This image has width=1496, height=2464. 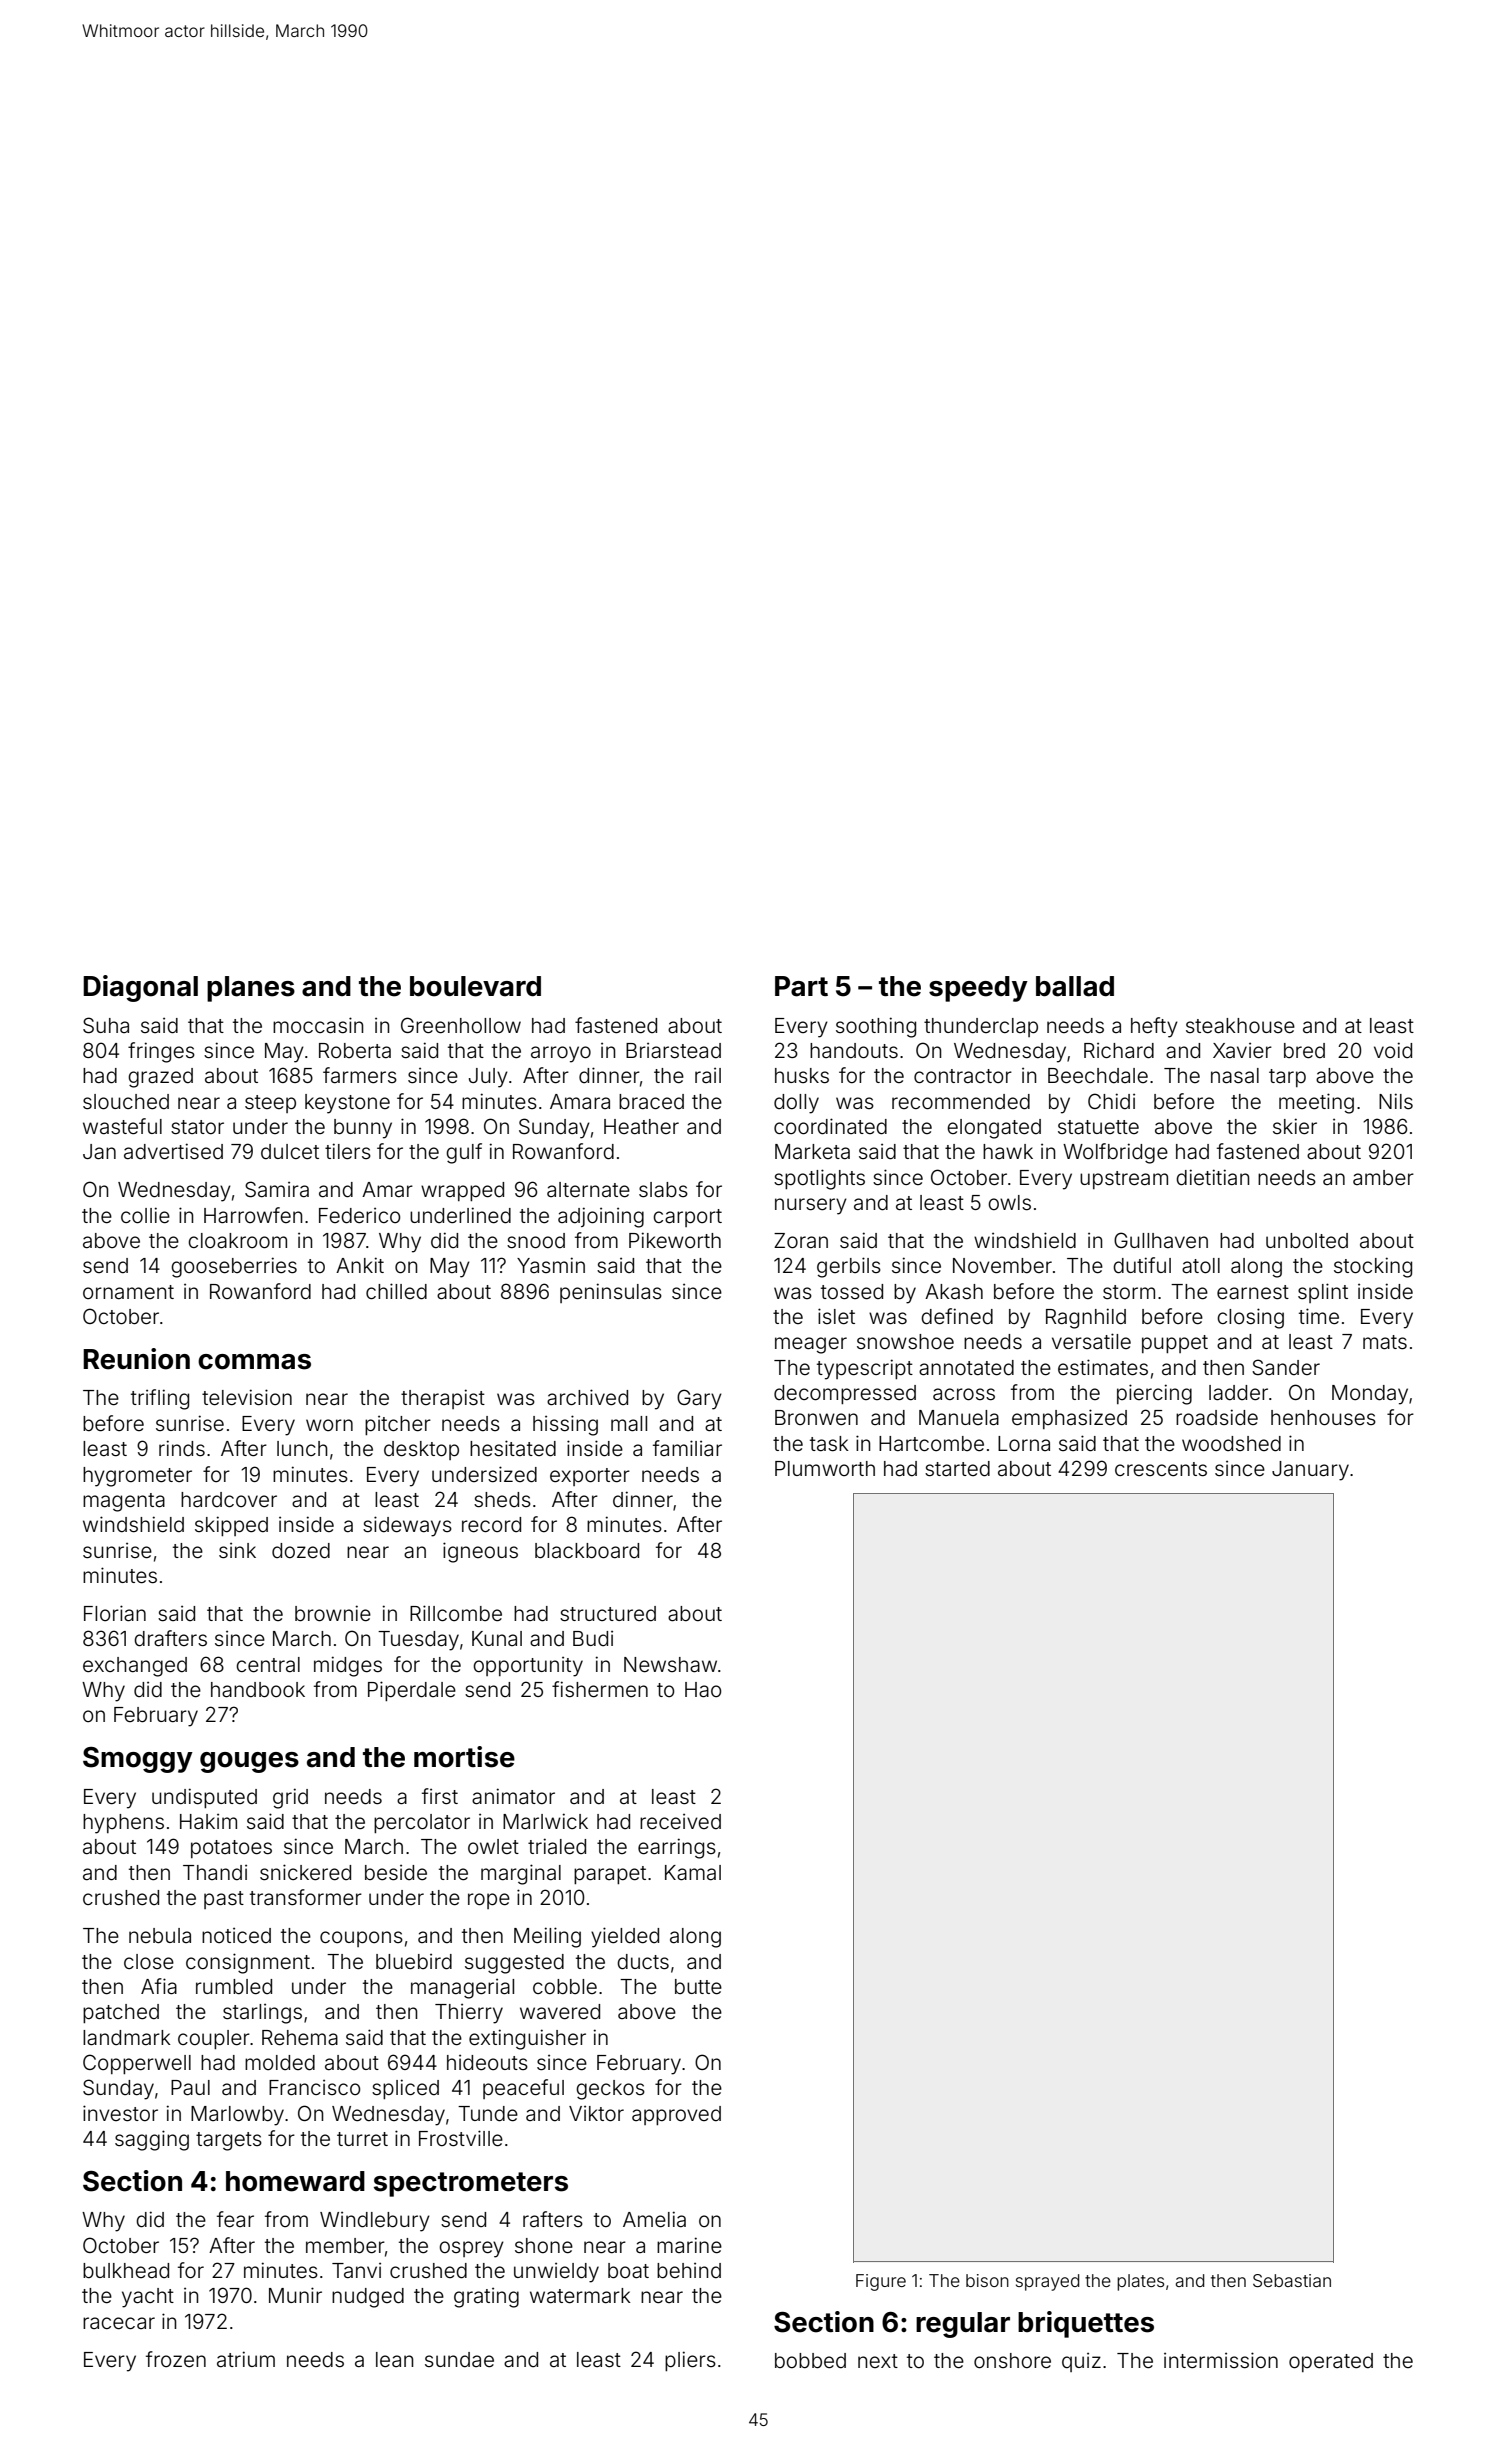 What do you see at coordinates (1385, 1342) in the image?
I see `mats` at bounding box center [1385, 1342].
